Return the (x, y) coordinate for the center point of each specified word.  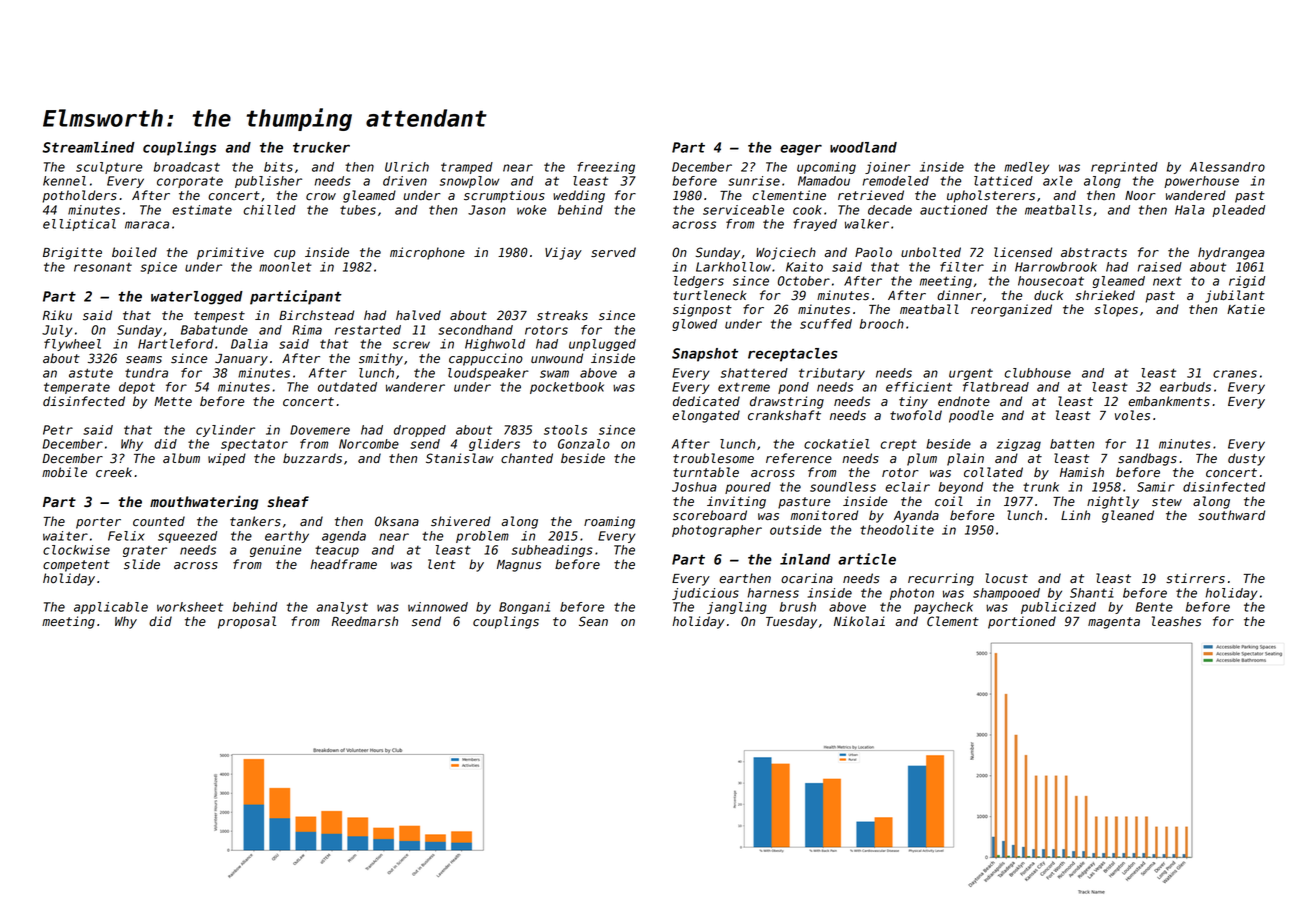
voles (1132, 415)
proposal (247, 622)
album (181, 458)
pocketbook (567, 388)
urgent (971, 374)
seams (144, 360)
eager (801, 150)
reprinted (1124, 168)
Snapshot (705, 355)
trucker (321, 147)
